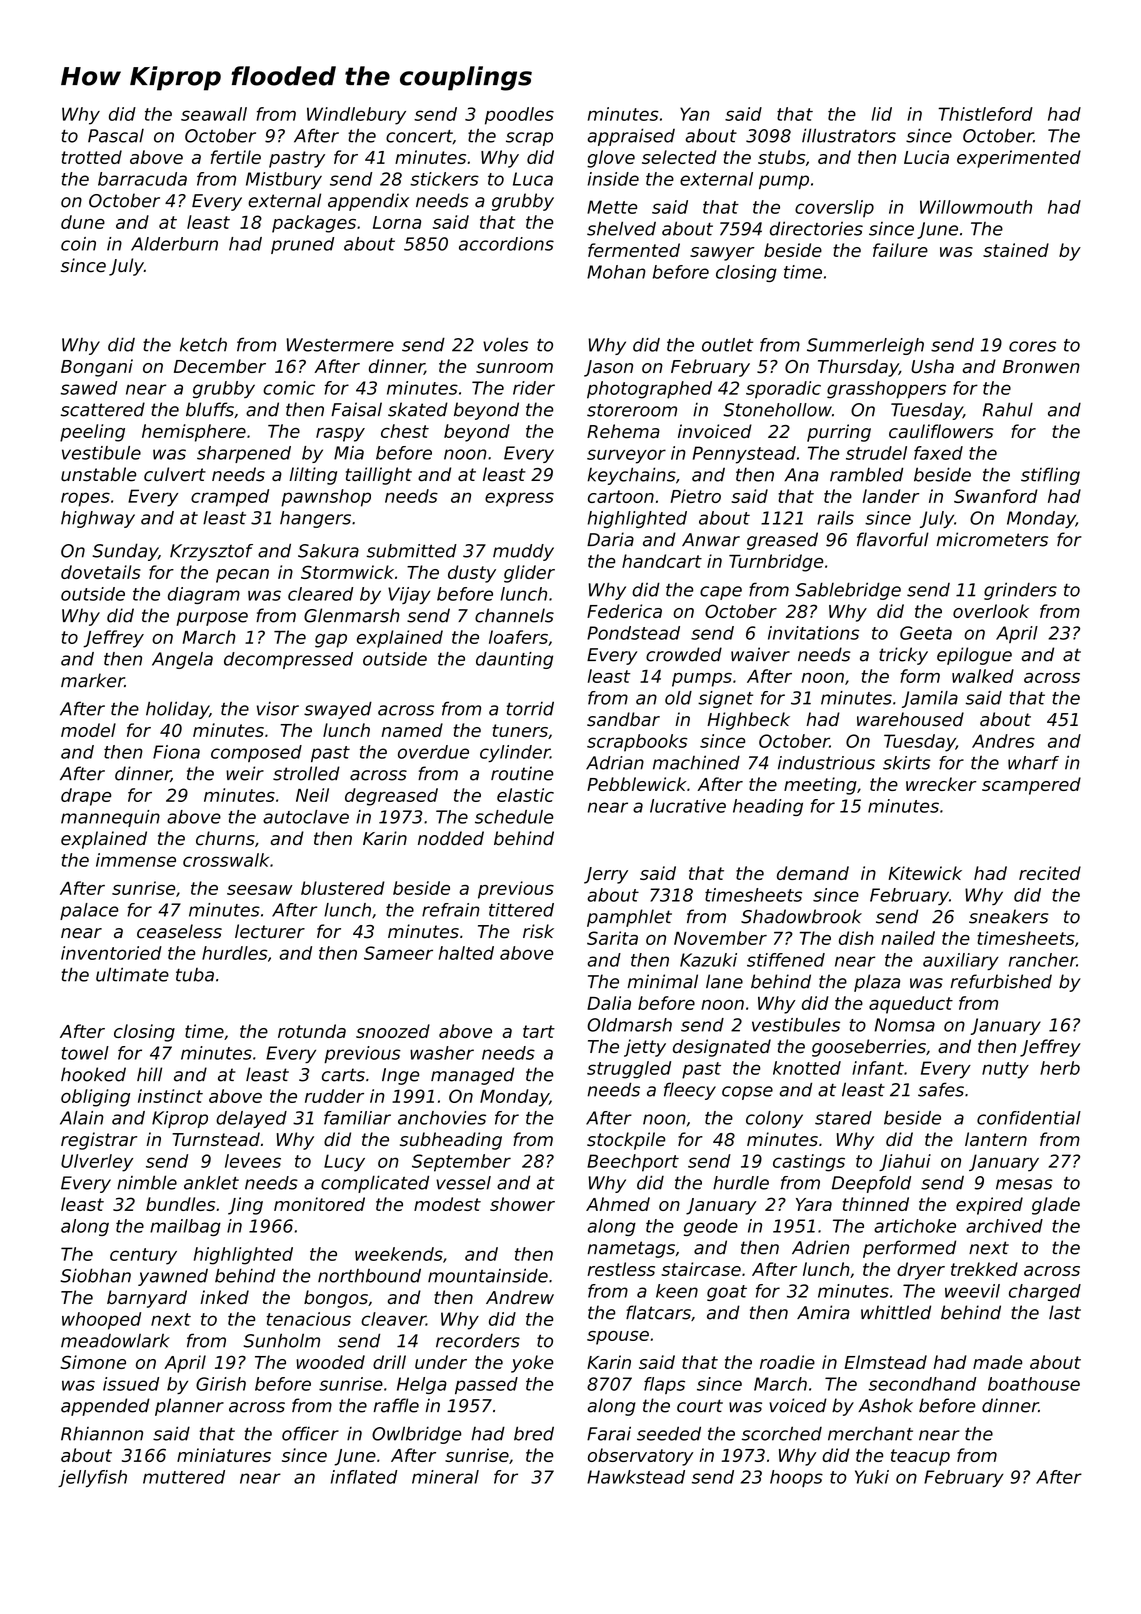  Describe the element at coordinates (783, 390) in the document. I see `sporadic` at that location.
